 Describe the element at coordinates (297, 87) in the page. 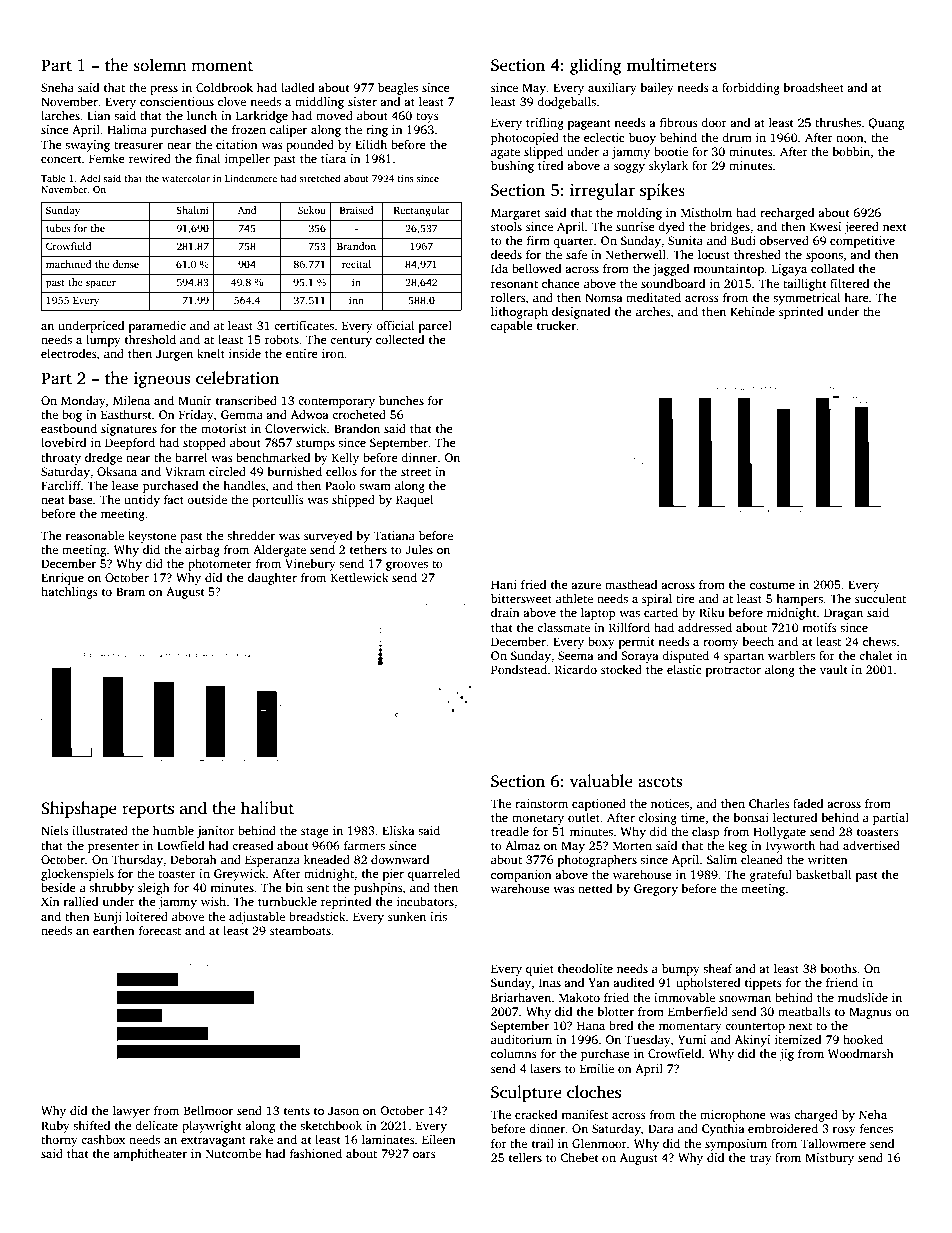

I see `ladled` at that location.
